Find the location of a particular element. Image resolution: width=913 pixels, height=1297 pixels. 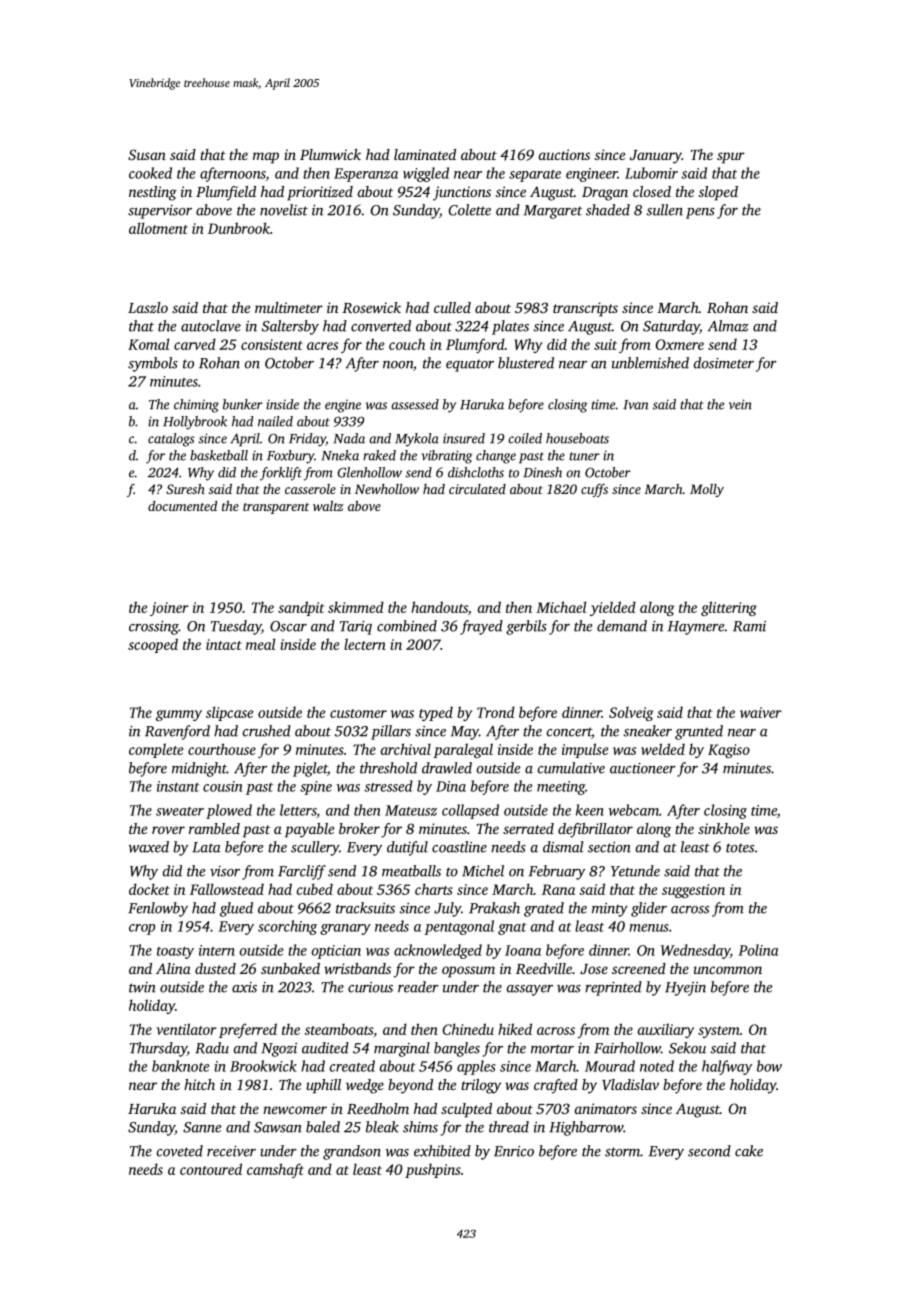

spur is located at coordinates (731, 158).
